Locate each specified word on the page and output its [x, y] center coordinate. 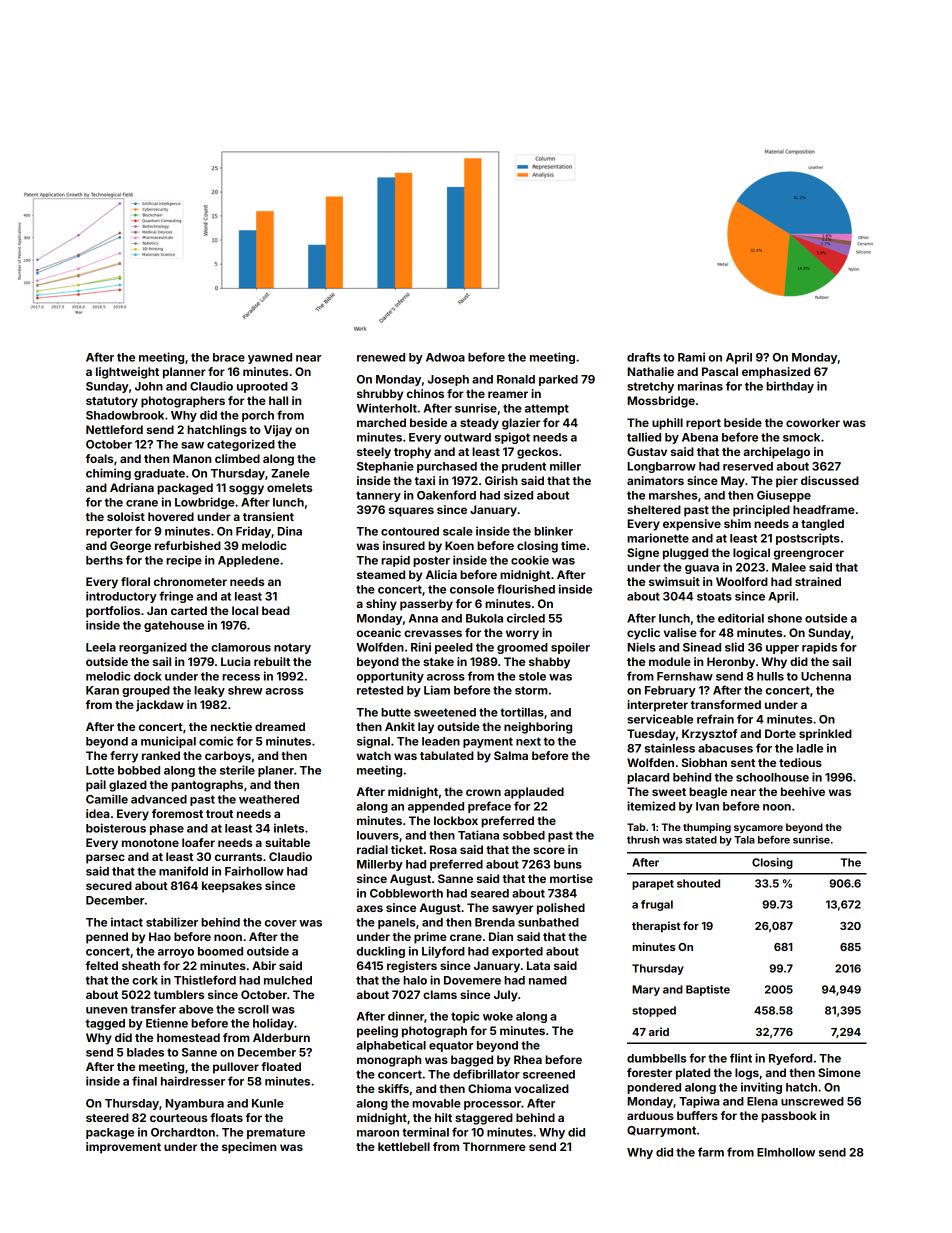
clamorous [241, 647]
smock [801, 437]
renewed [381, 357]
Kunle [268, 1103]
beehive [803, 791]
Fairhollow [254, 871]
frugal [657, 905]
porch [258, 416]
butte [396, 712]
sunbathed [548, 922]
